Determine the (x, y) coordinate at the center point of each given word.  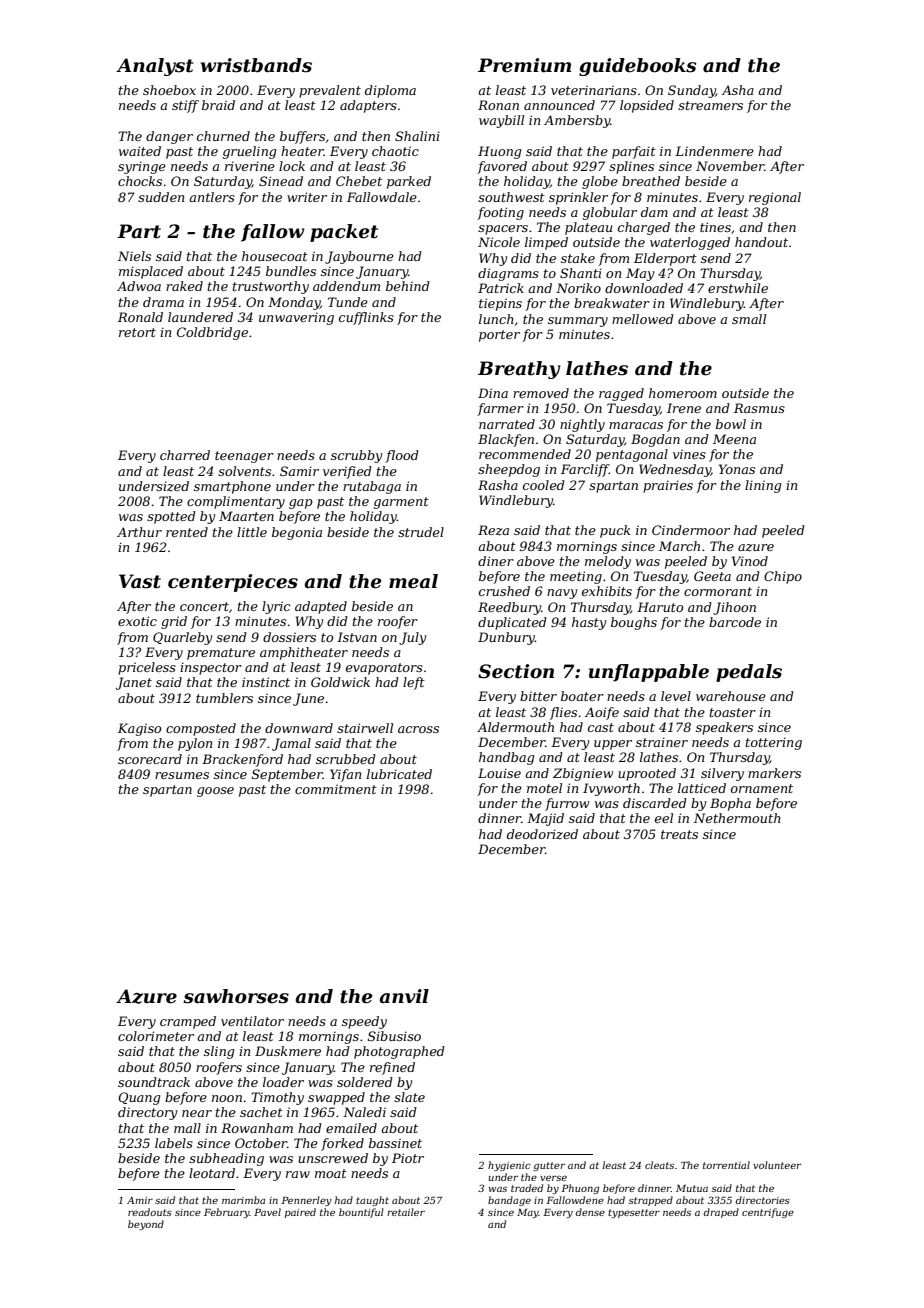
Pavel (267, 1212)
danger (169, 137)
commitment (336, 789)
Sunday (692, 91)
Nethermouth (737, 818)
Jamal (291, 744)
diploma (390, 91)
